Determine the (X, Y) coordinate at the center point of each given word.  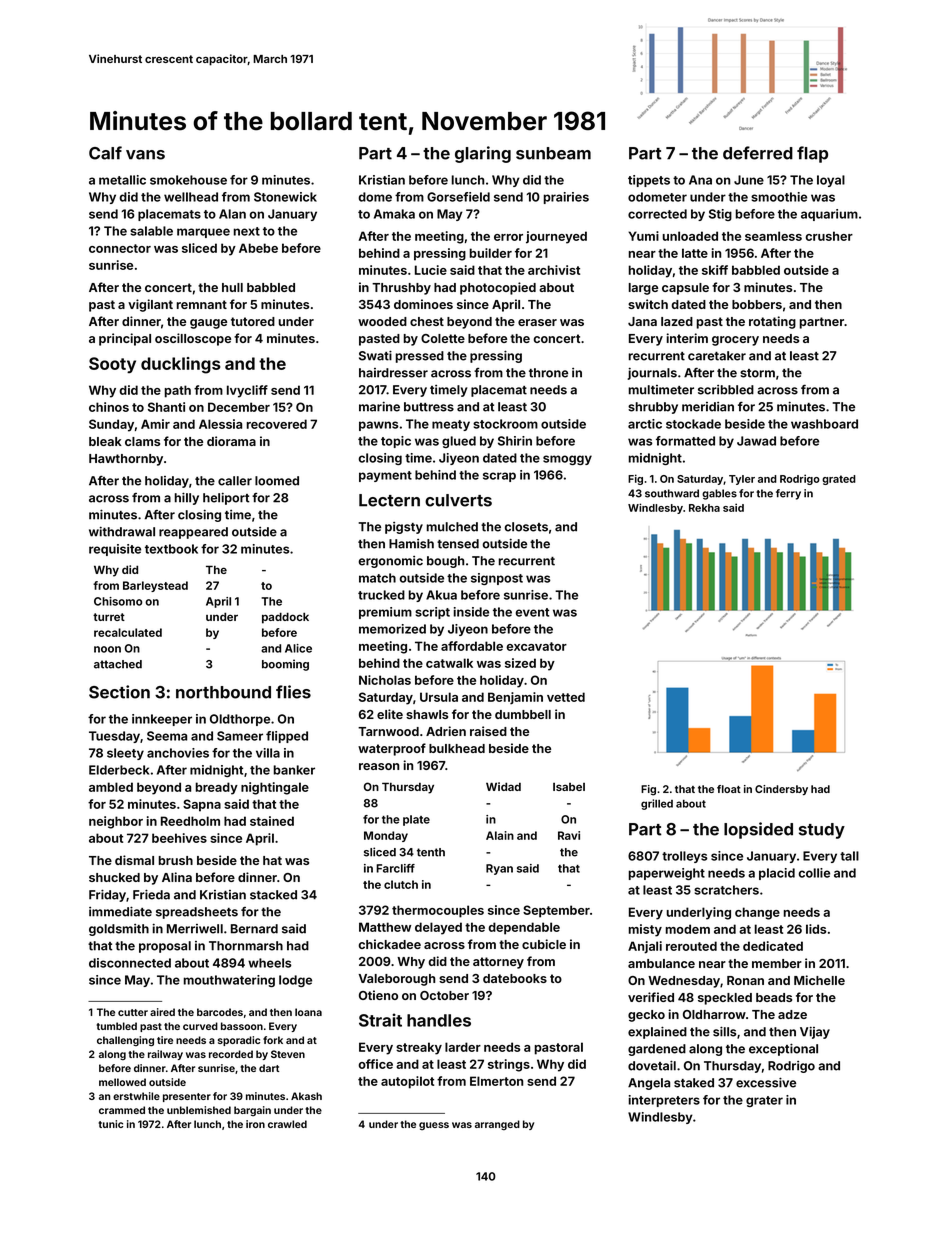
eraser (537, 322)
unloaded (690, 236)
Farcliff (395, 868)
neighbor (116, 822)
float (729, 789)
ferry (788, 494)
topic (396, 442)
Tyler (742, 480)
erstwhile (136, 1096)
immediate (120, 911)
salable (151, 231)
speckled (725, 999)
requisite (115, 550)
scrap (499, 477)
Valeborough (397, 980)
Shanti (166, 407)
